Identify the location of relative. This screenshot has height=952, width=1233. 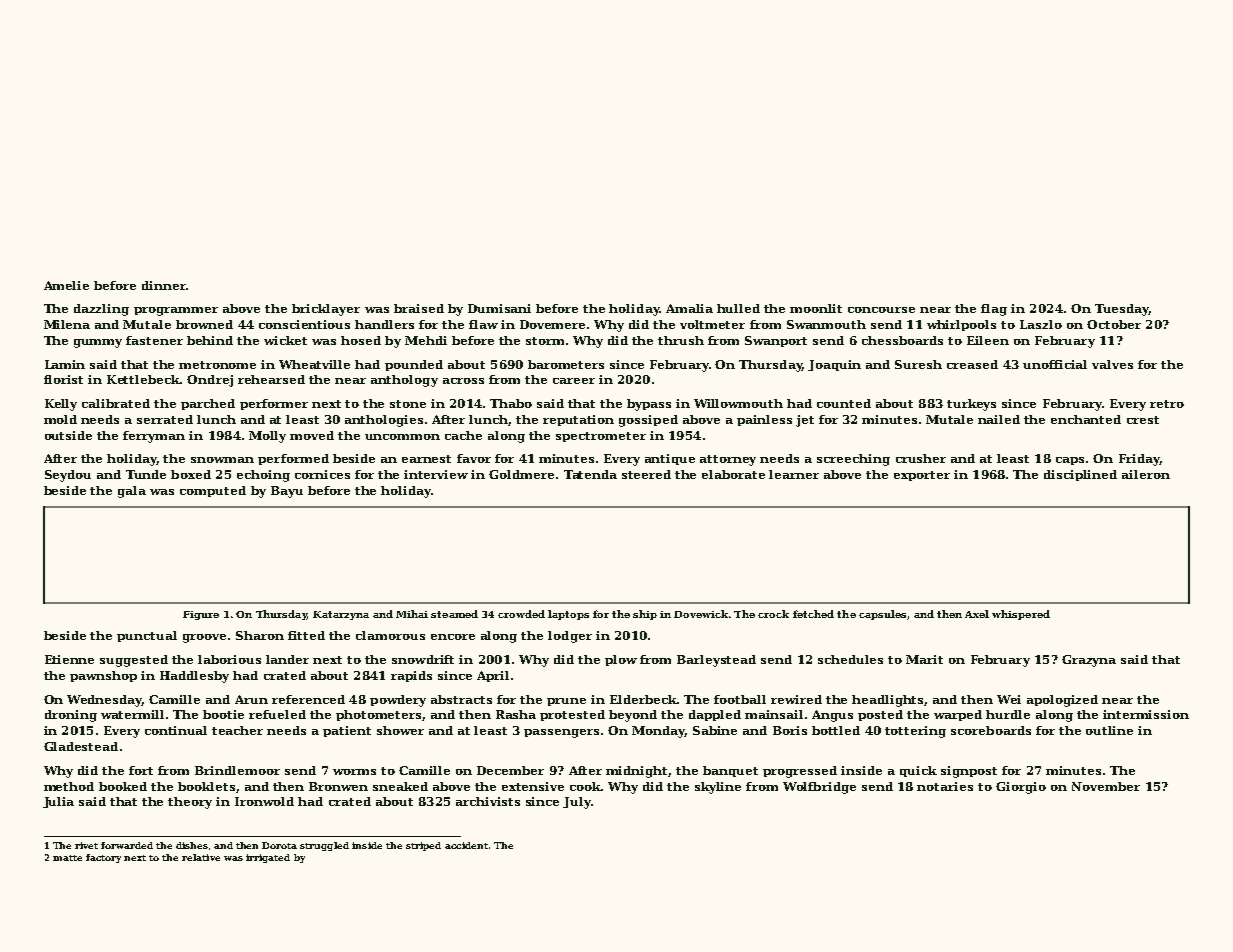
(201, 857).
